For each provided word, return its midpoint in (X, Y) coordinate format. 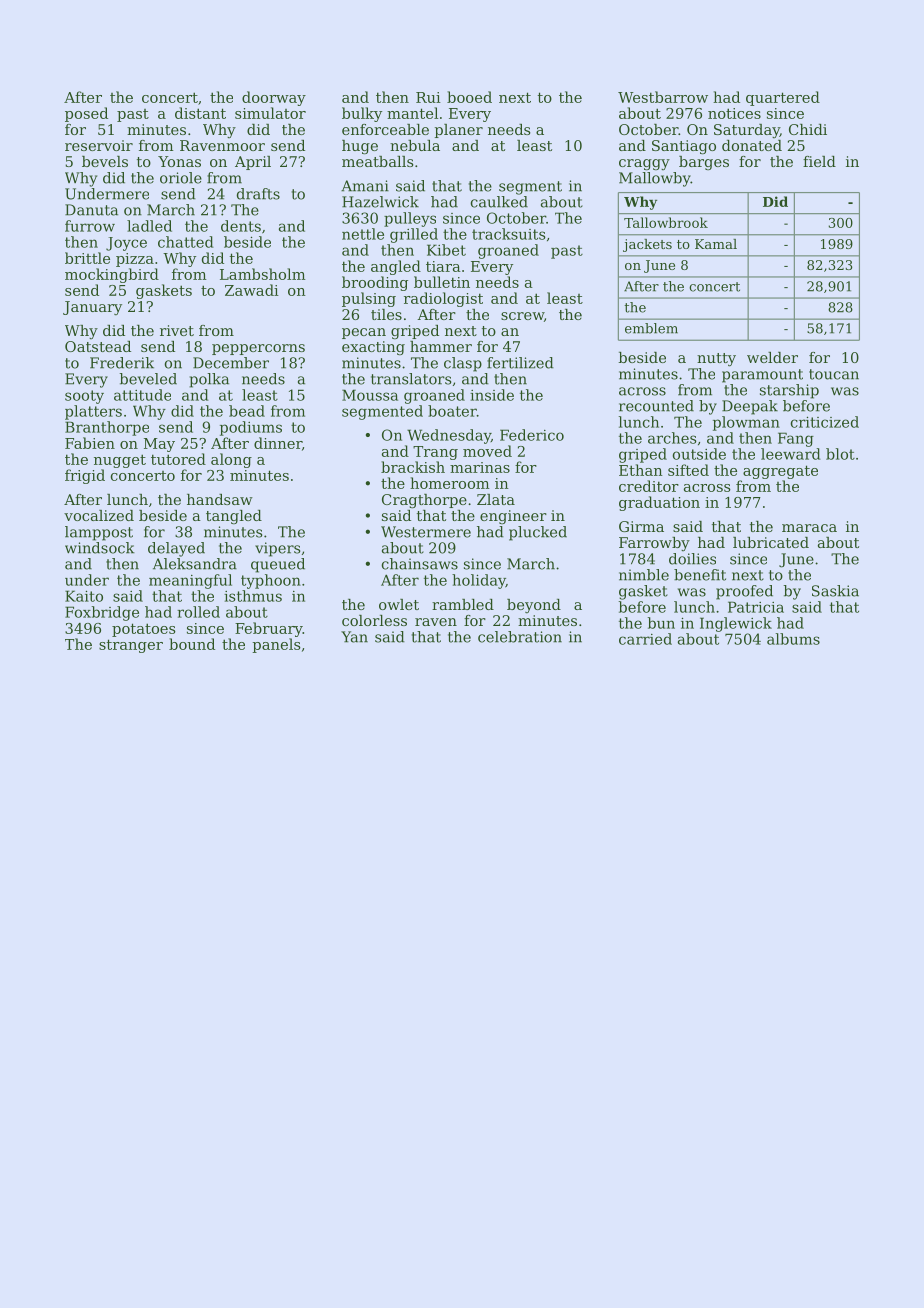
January (92, 308)
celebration (520, 637)
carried (645, 639)
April (253, 163)
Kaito (84, 596)
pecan (364, 333)
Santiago (684, 147)
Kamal (716, 244)
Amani (365, 186)
